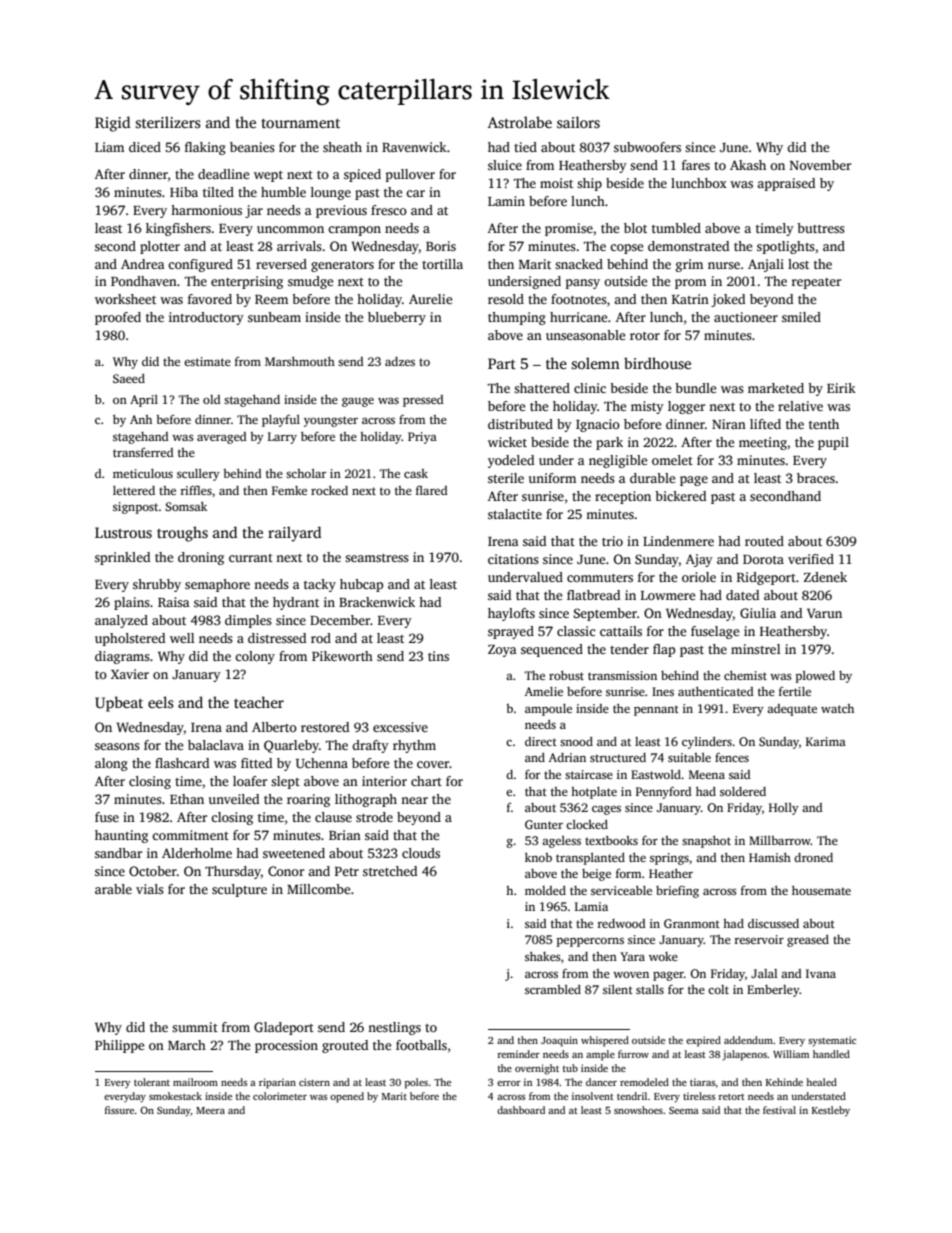 Image resolution: width=952 pixels, height=1233 pixels. I want to click on shattered, so click(542, 388).
